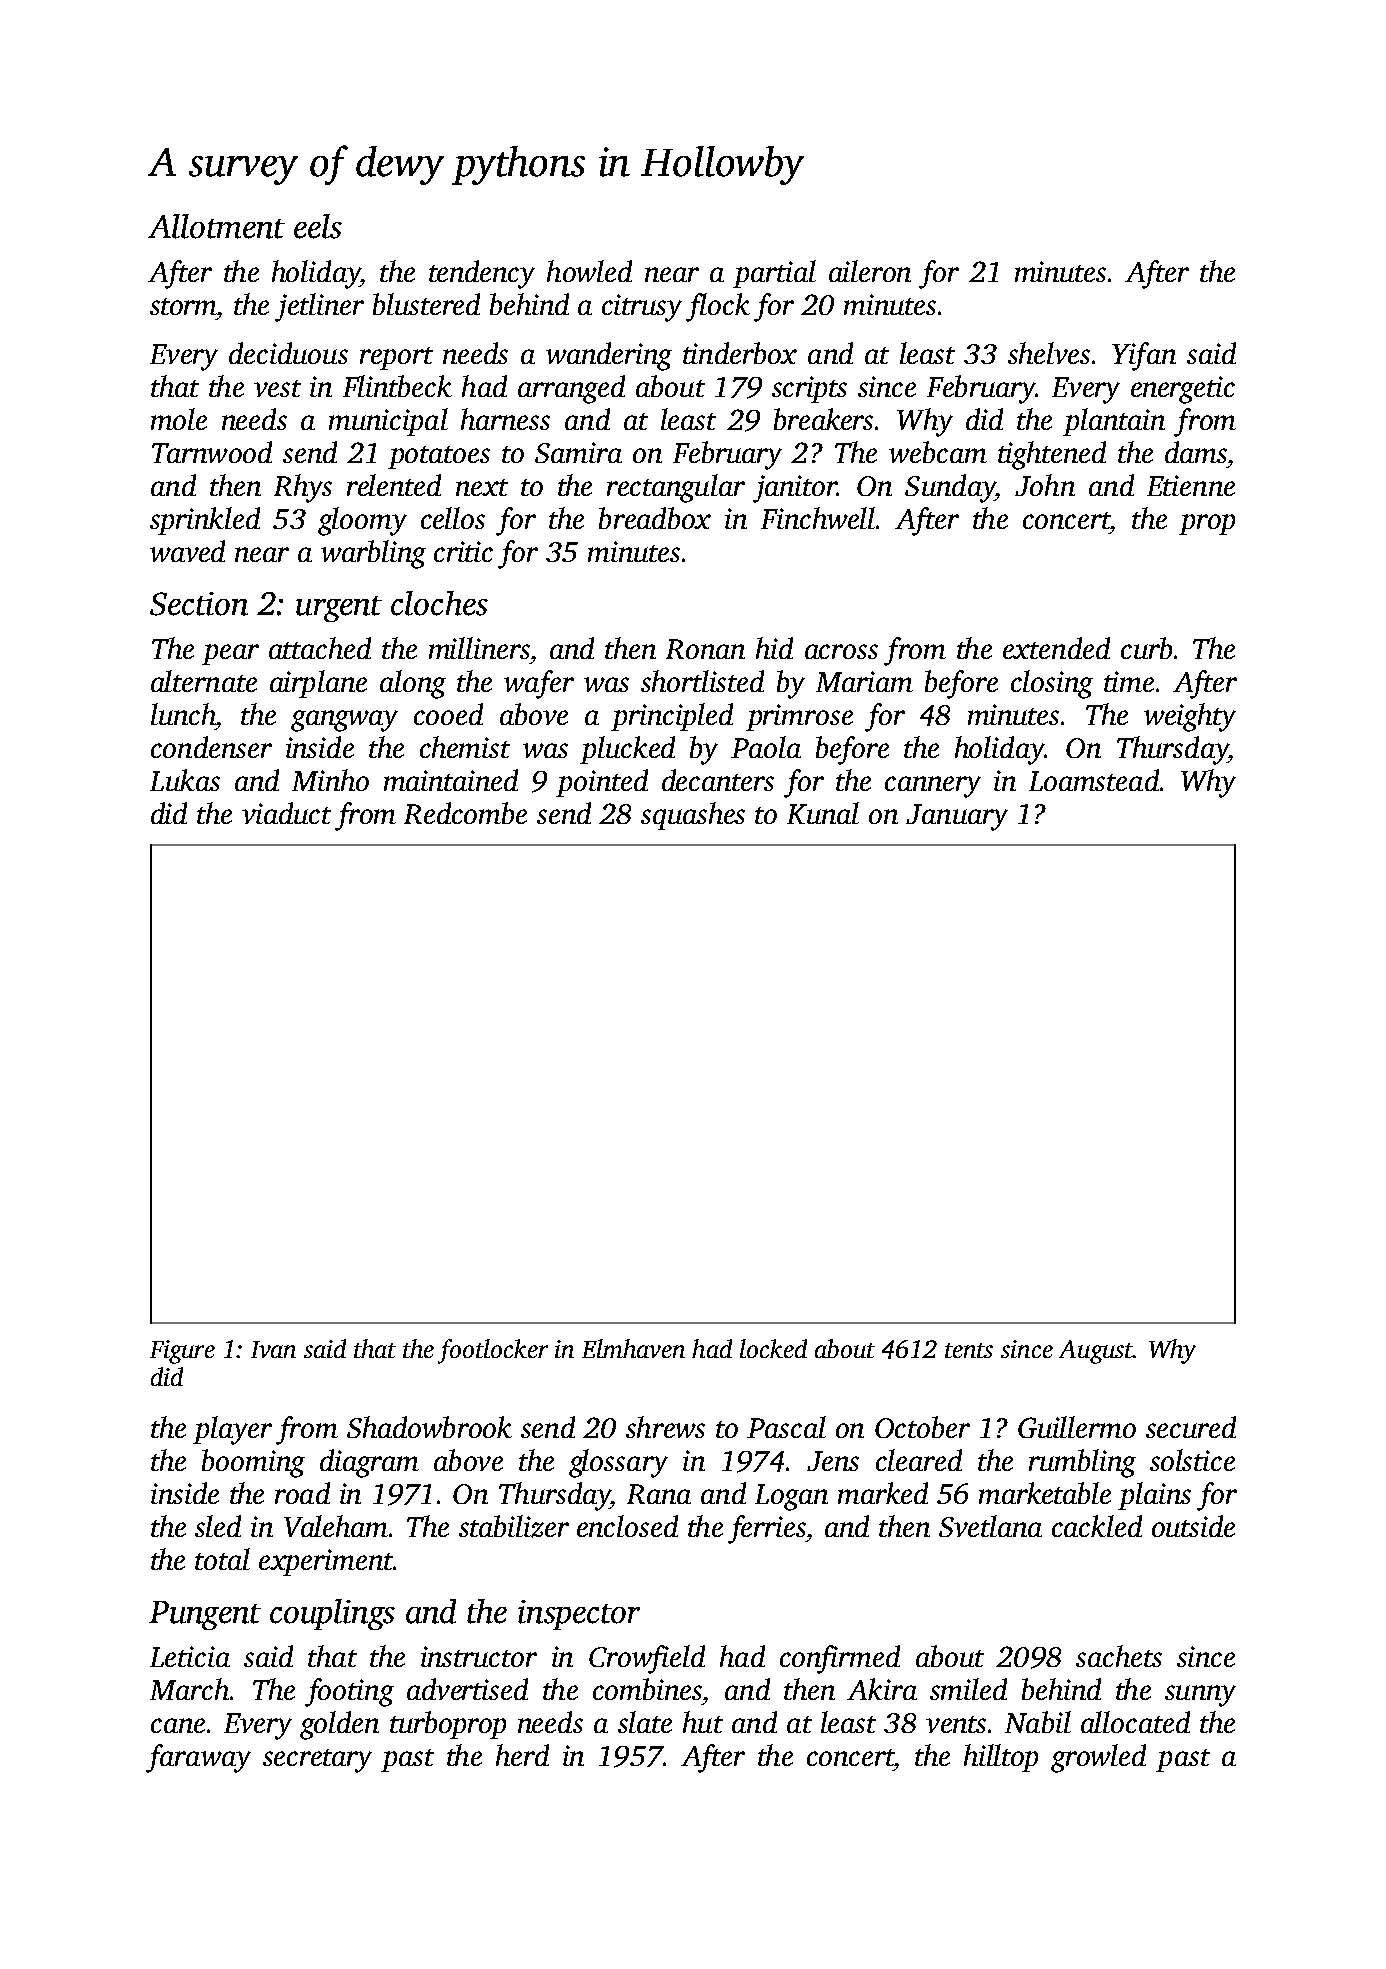 The height and width of the page is (1969, 1386). I want to click on Ivan, so click(273, 1349).
